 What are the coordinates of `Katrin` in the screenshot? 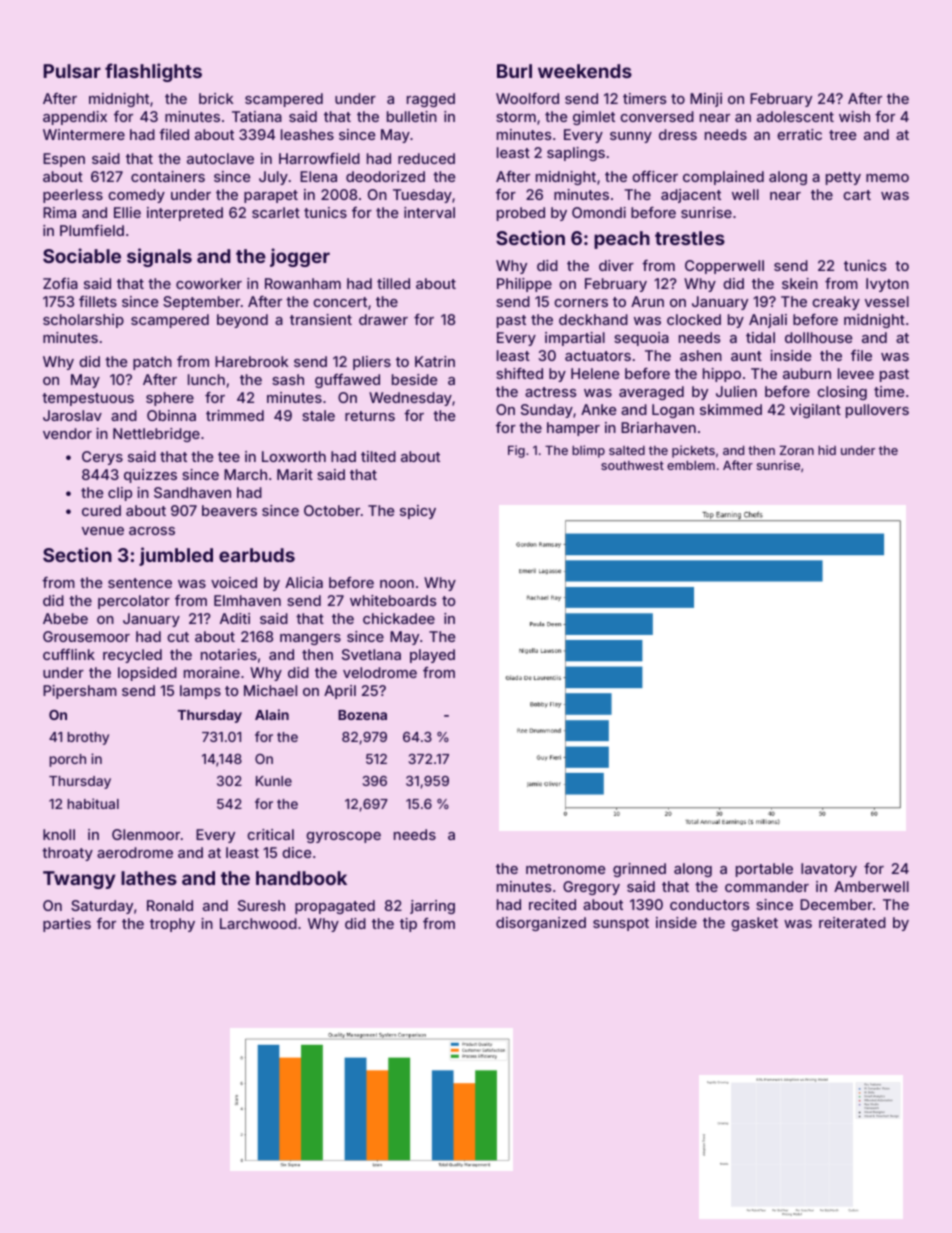 It's located at (435, 361).
